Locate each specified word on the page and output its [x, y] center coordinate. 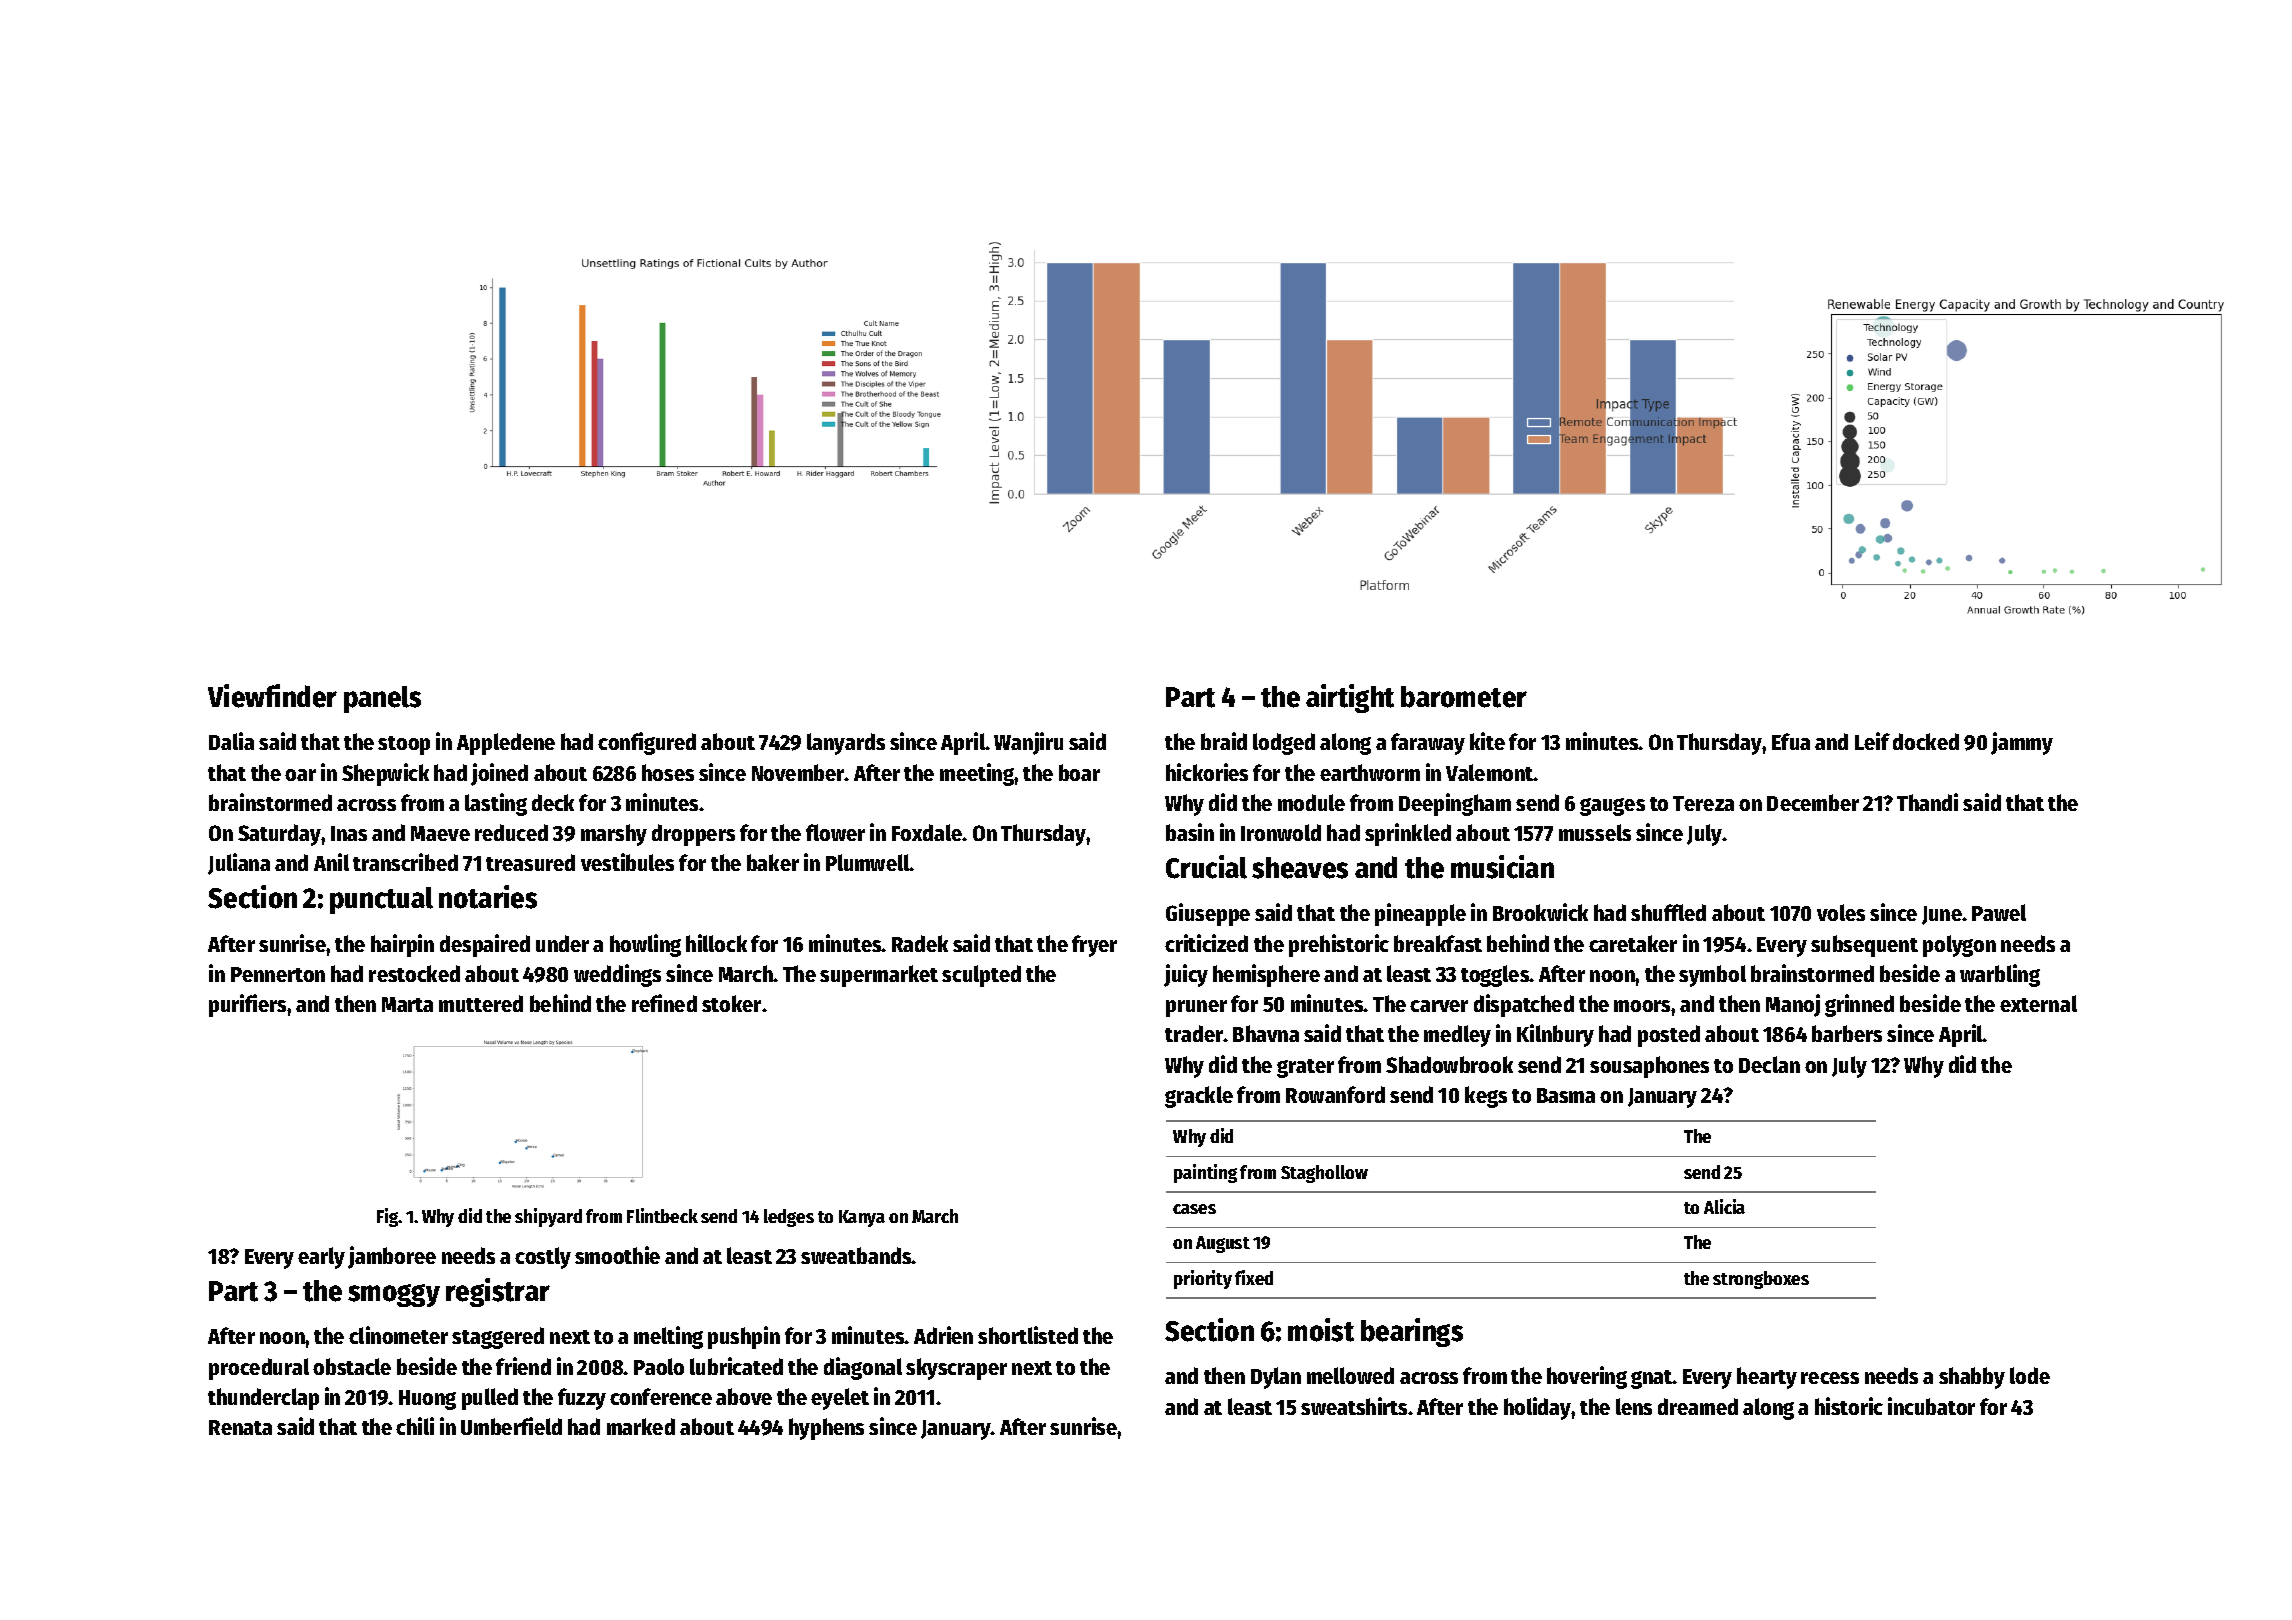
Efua [1791, 741]
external [2038, 1003]
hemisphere [1266, 975]
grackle [1199, 1097]
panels [382, 699]
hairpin [402, 945]
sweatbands [856, 1255]
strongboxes [1761, 1280]
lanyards [846, 744]
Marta [407, 1004]
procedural [259, 1369]
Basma [1566, 1095]
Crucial [1206, 867]
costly [543, 1258]
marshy [614, 835]
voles [1841, 912]
